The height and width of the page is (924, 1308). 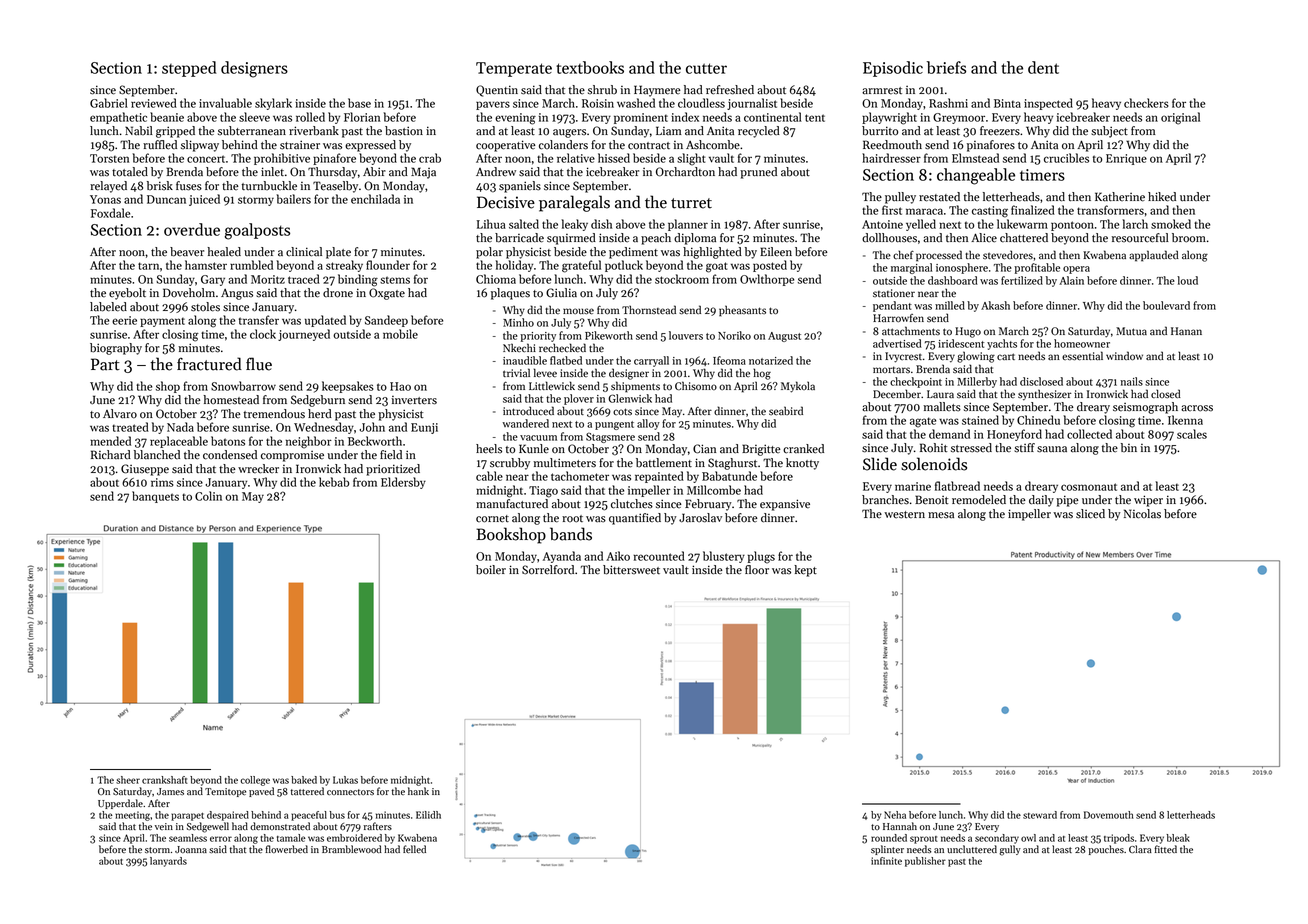 I want to click on tattered, so click(x=307, y=791).
